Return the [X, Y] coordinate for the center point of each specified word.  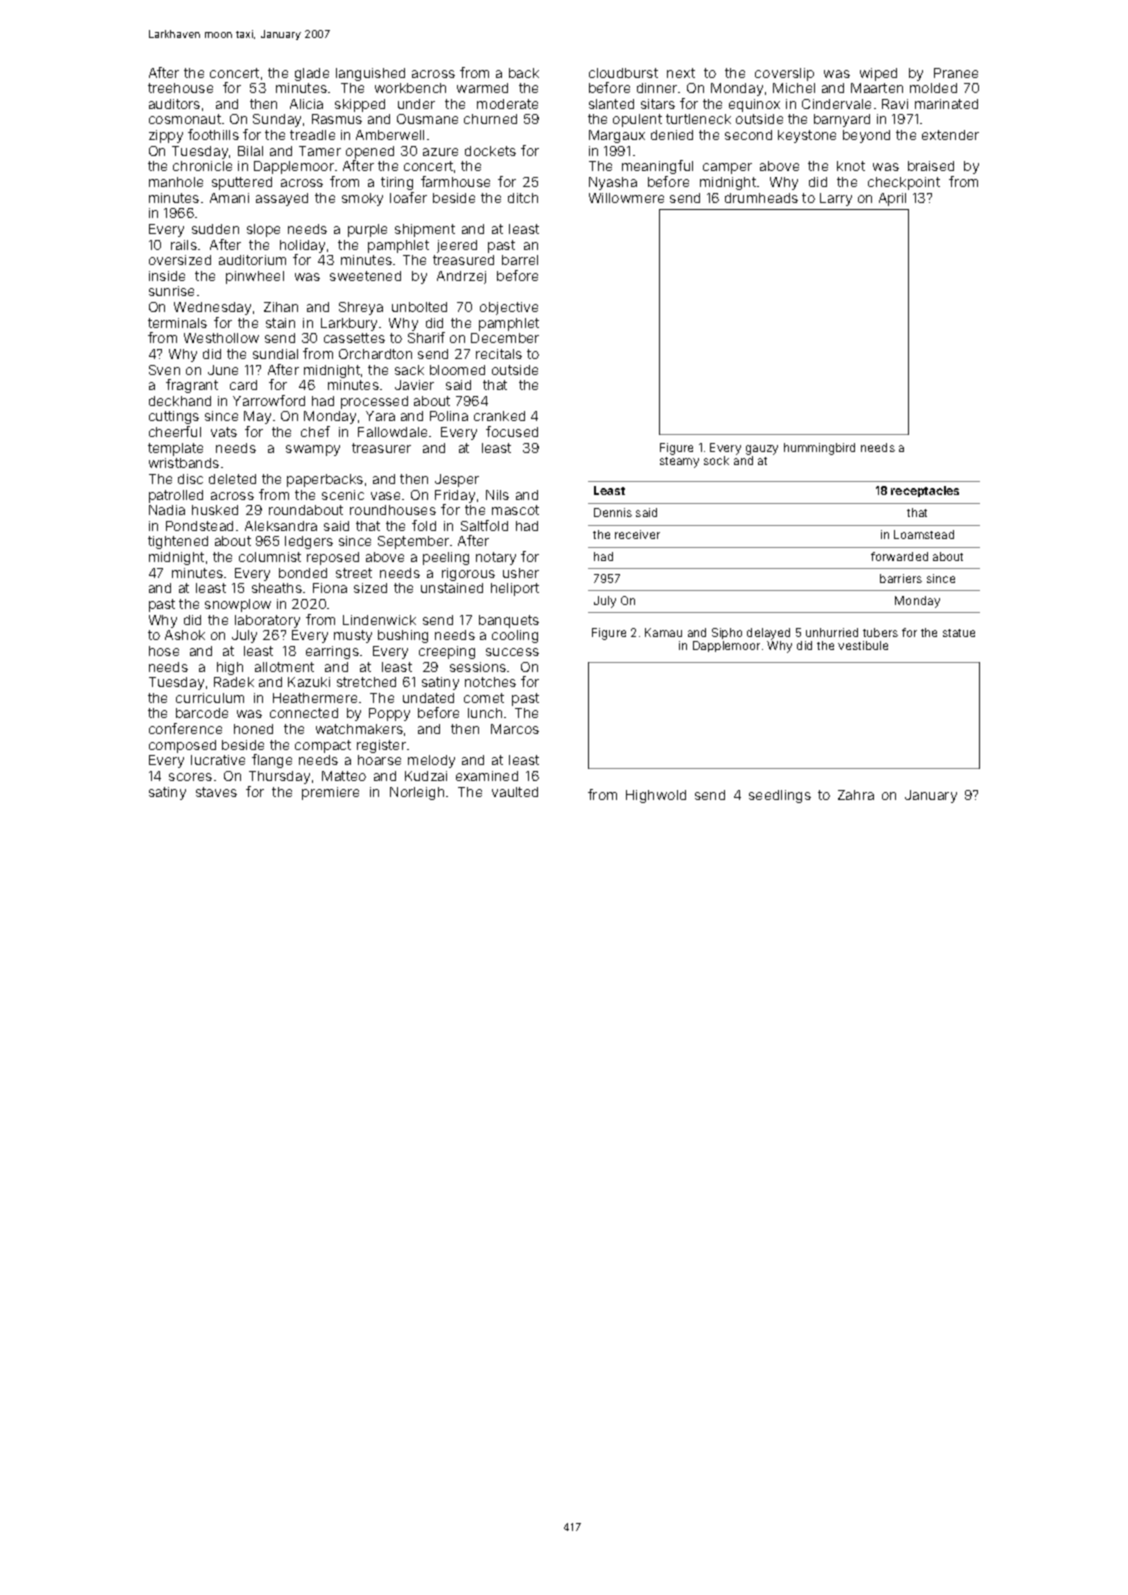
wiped [878, 74]
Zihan [281, 307]
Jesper [457, 480]
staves [216, 792]
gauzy [762, 450]
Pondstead [199, 526]
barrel [520, 260]
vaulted [515, 792]
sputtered [242, 183]
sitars [658, 104]
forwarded [899, 556]
